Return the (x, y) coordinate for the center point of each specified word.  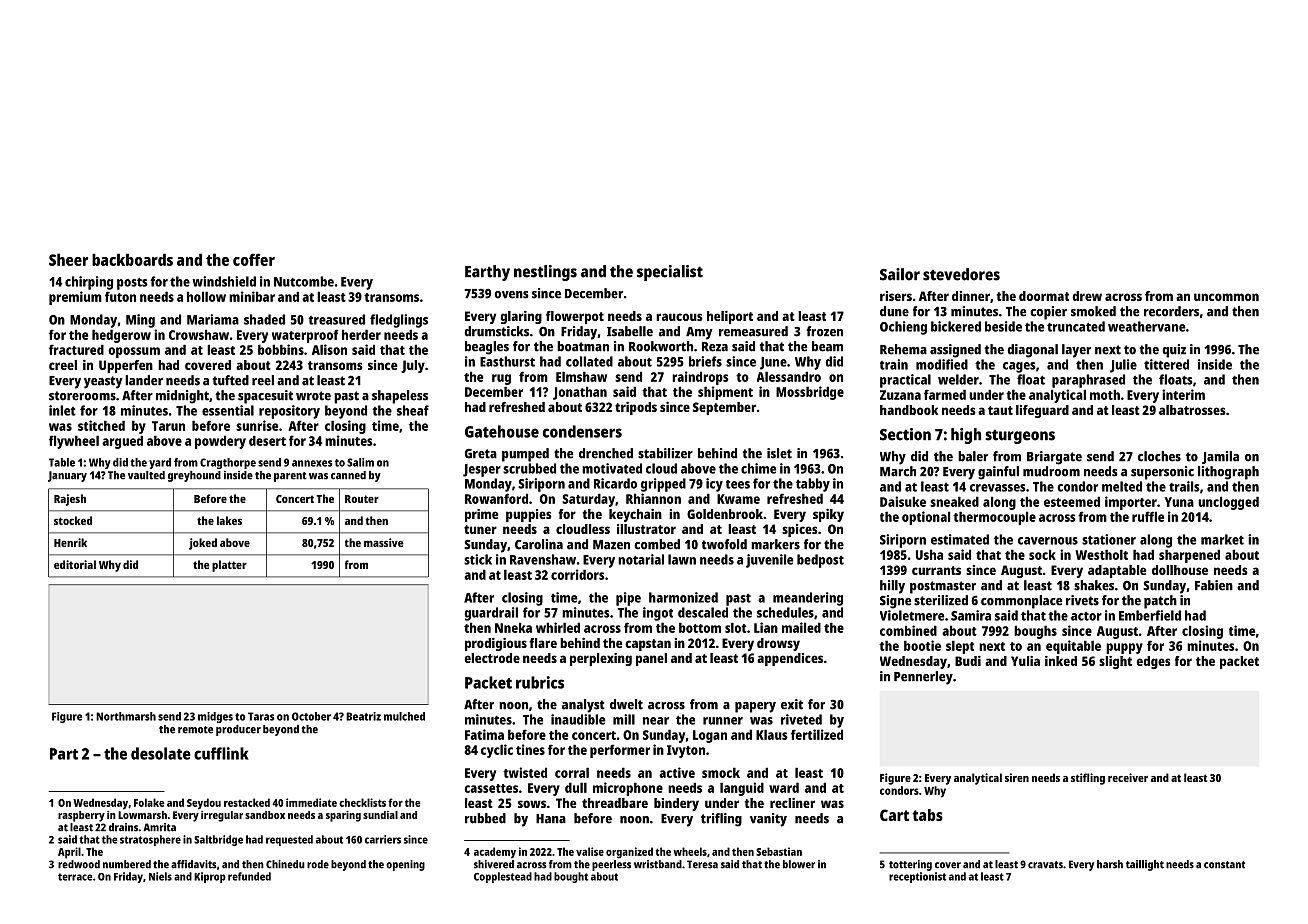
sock (1042, 554)
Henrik (70, 542)
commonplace (1021, 602)
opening (405, 865)
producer (238, 730)
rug (501, 379)
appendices (790, 659)
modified (942, 364)
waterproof (305, 336)
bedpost (820, 561)
